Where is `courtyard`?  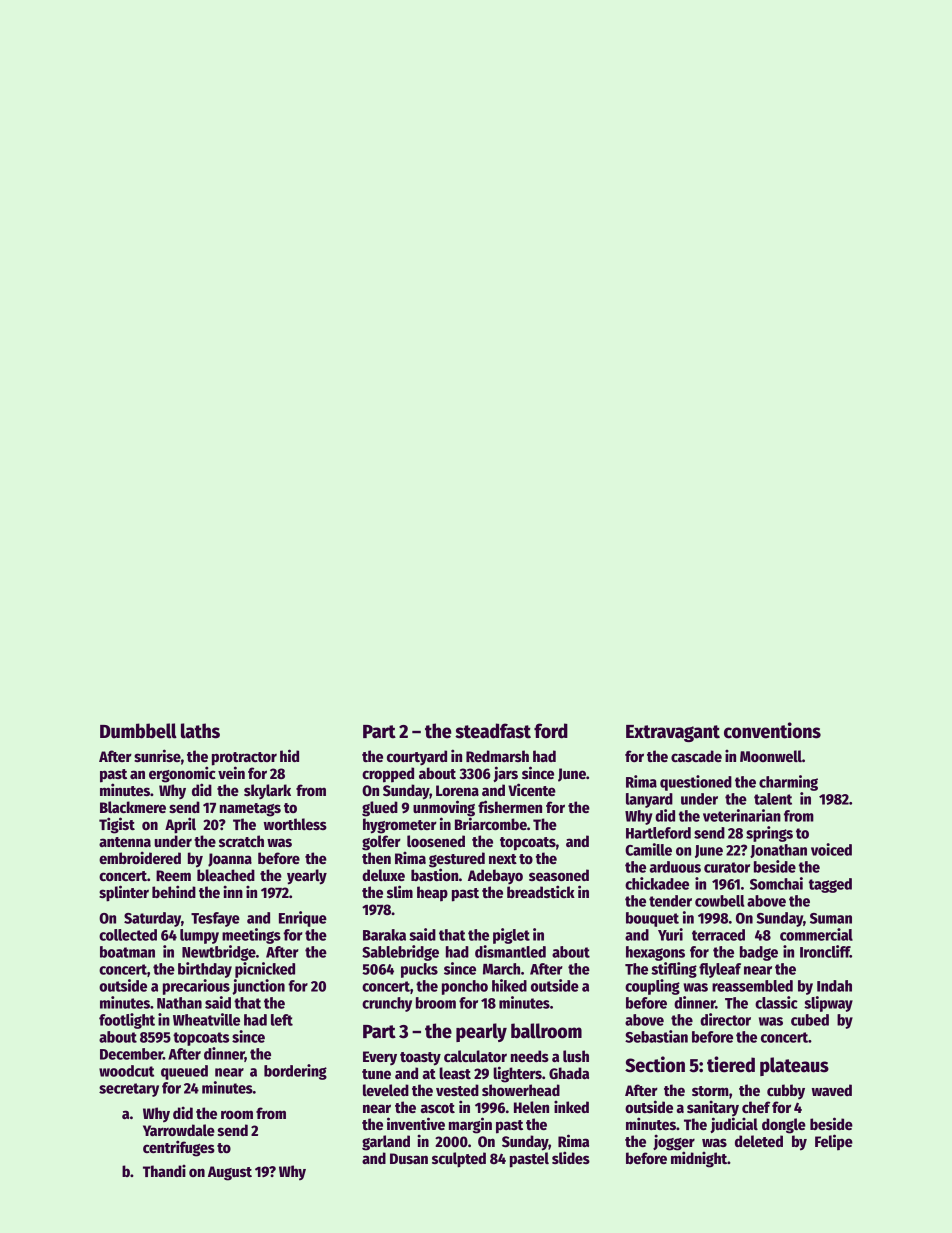
courtyard is located at coordinates (417, 758).
